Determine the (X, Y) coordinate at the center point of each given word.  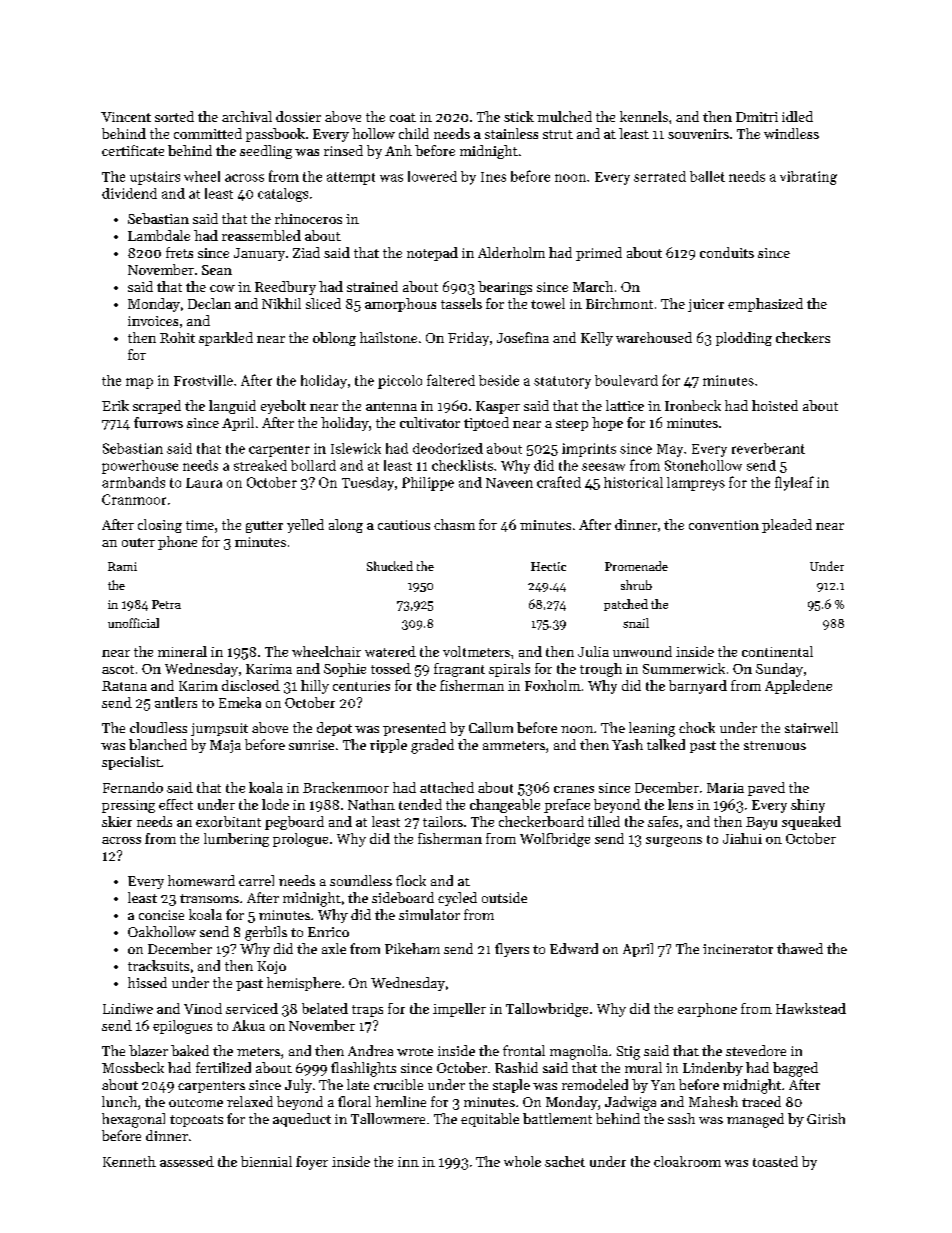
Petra (166, 604)
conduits (727, 252)
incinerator (738, 949)
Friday (468, 339)
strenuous (775, 745)
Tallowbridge (547, 1010)
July (298, 1086)
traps (367, 1011)
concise (161, 915)
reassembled (261, 235)
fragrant (459, 670)
